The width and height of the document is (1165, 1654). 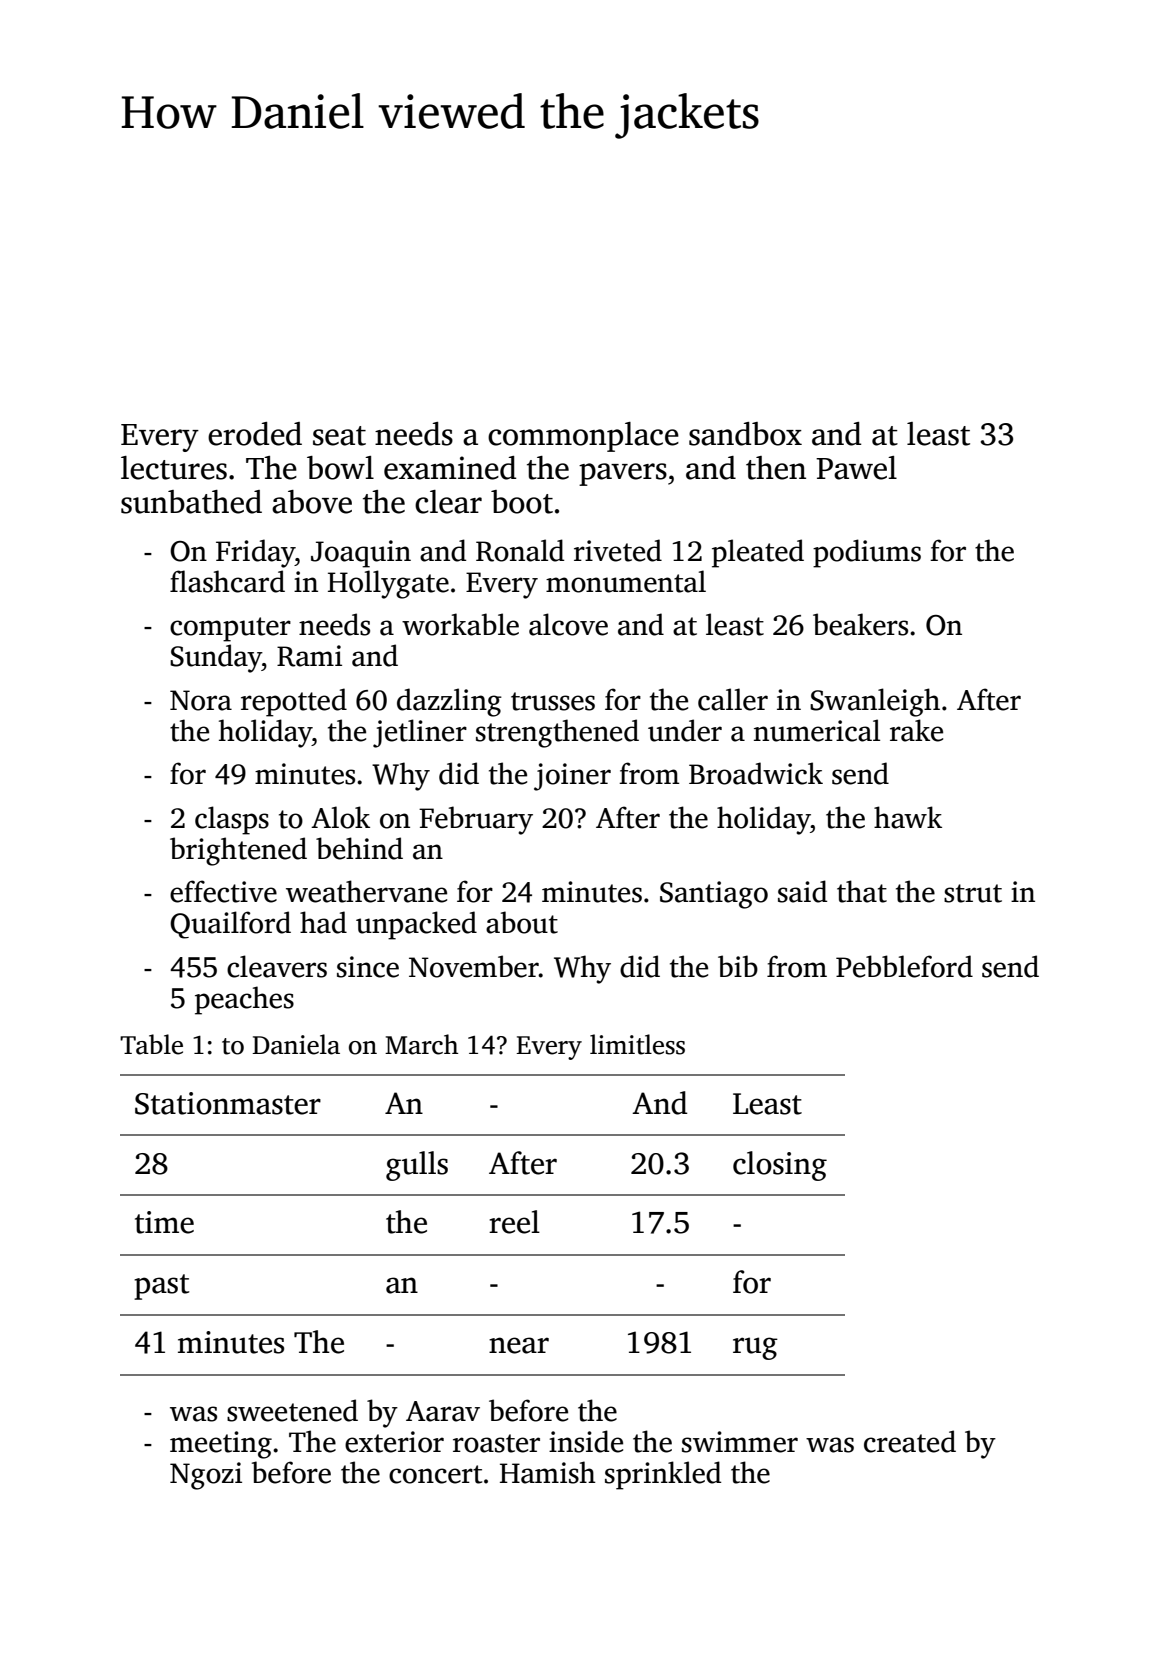 I want to click on swimmer, so click(x=740, y=1442).
